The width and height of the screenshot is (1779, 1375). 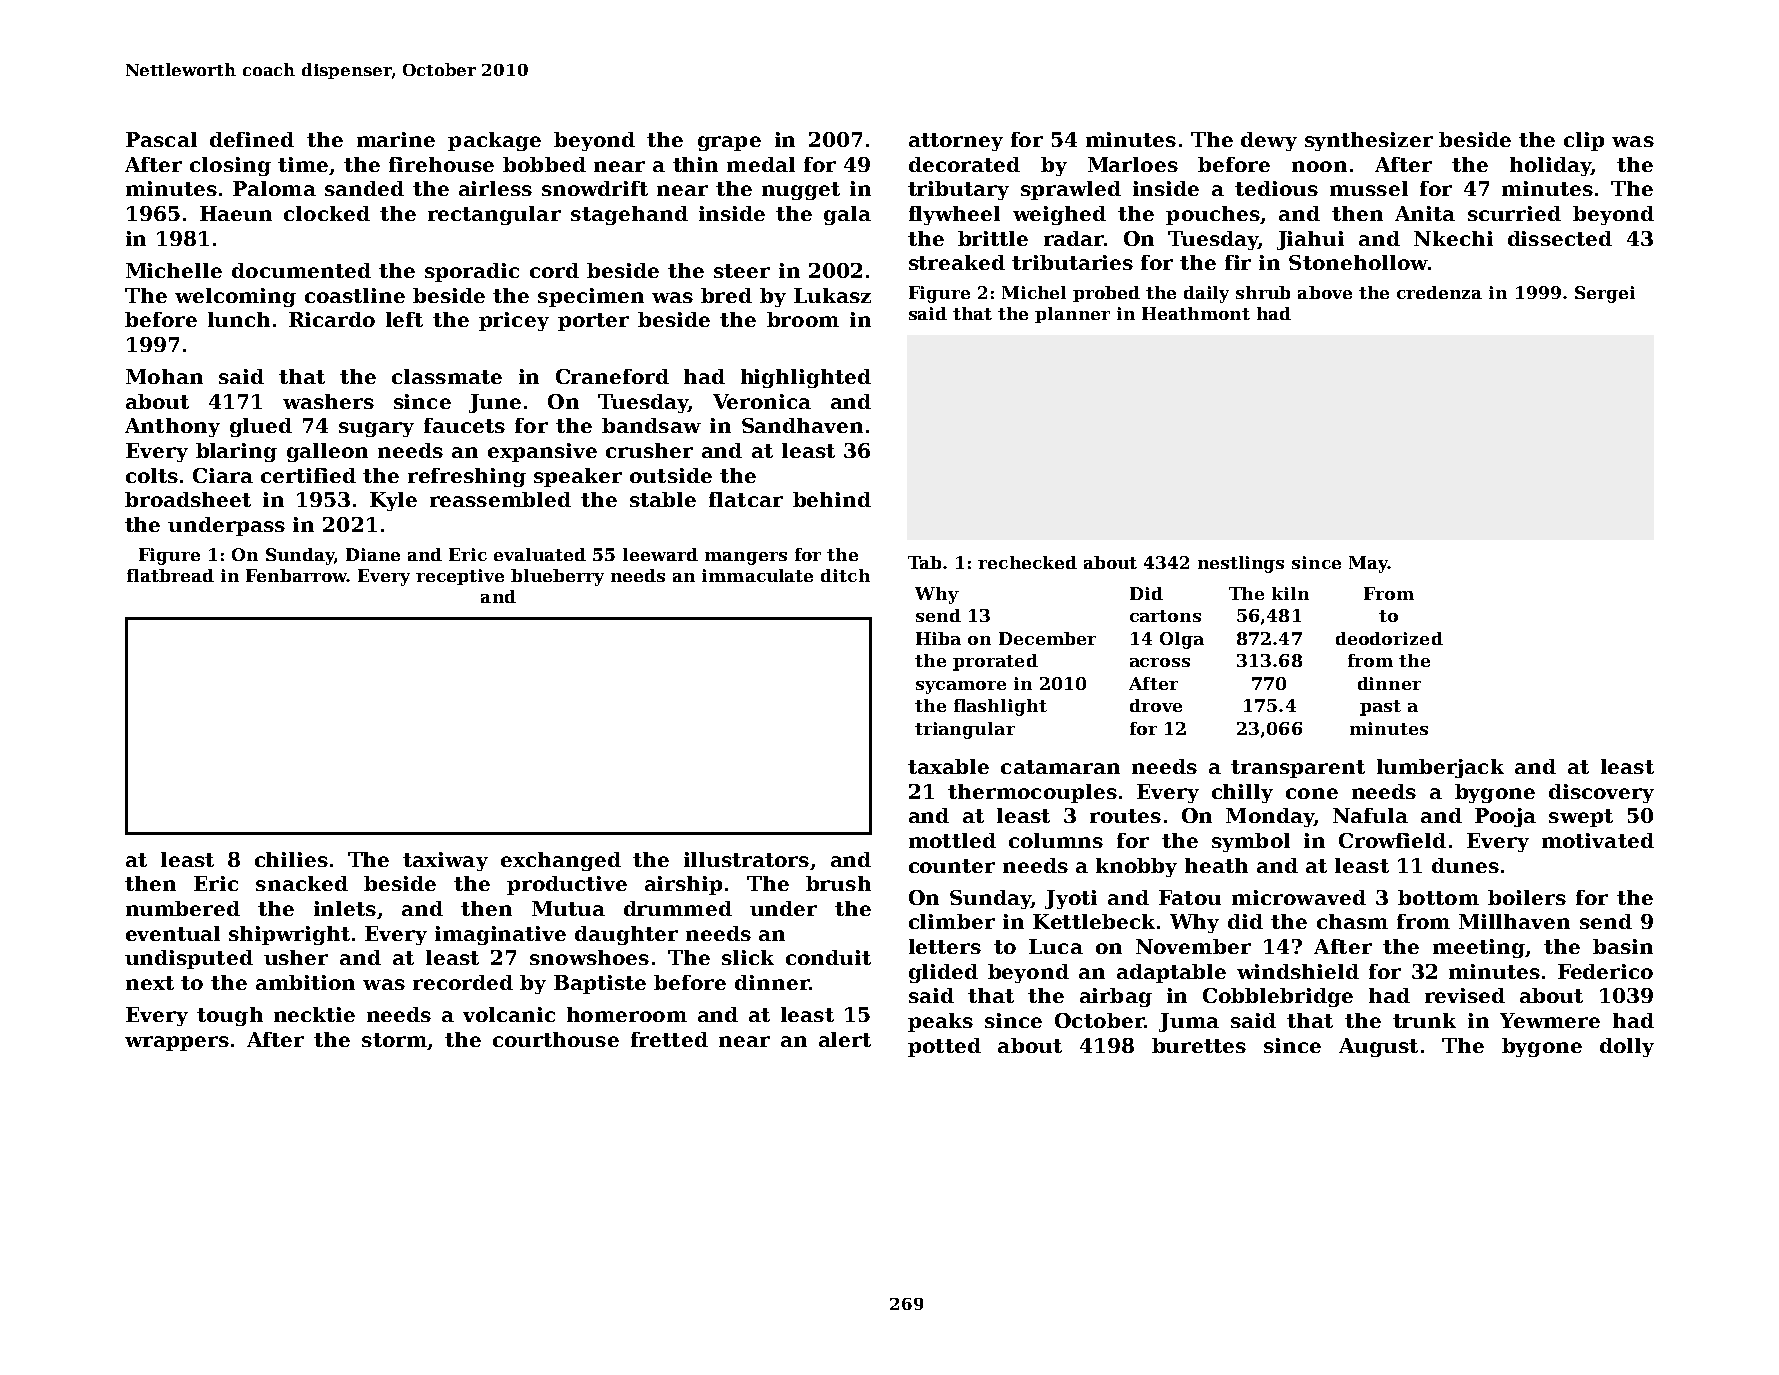 I want to click on shipwright, so click(x=289, y=935).
